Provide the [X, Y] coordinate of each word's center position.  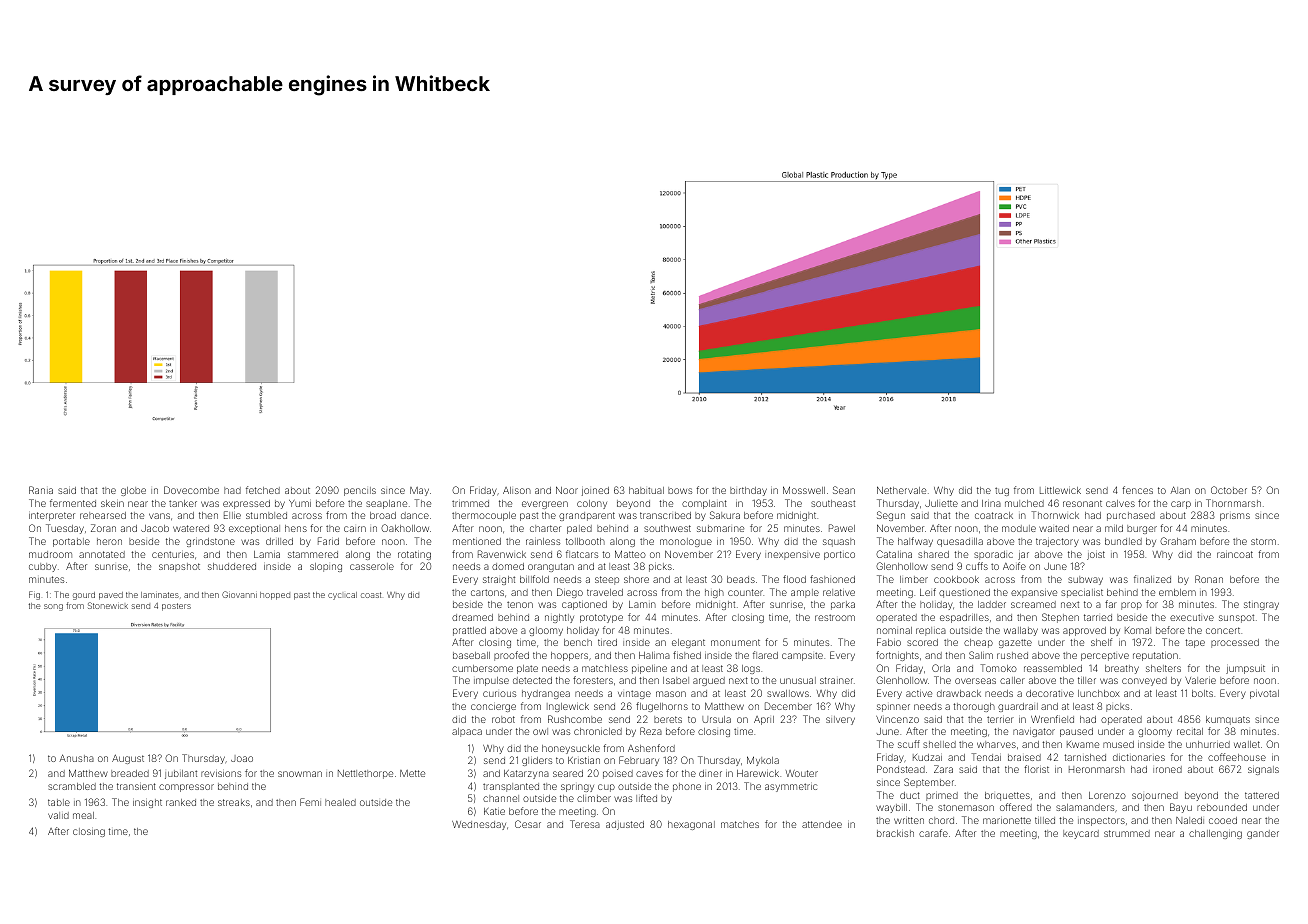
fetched [263, 490]
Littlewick [1060, 490]
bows [680, 490]
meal [83, 815]
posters [176, 607]
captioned [584, 605]
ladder [992, 604]
